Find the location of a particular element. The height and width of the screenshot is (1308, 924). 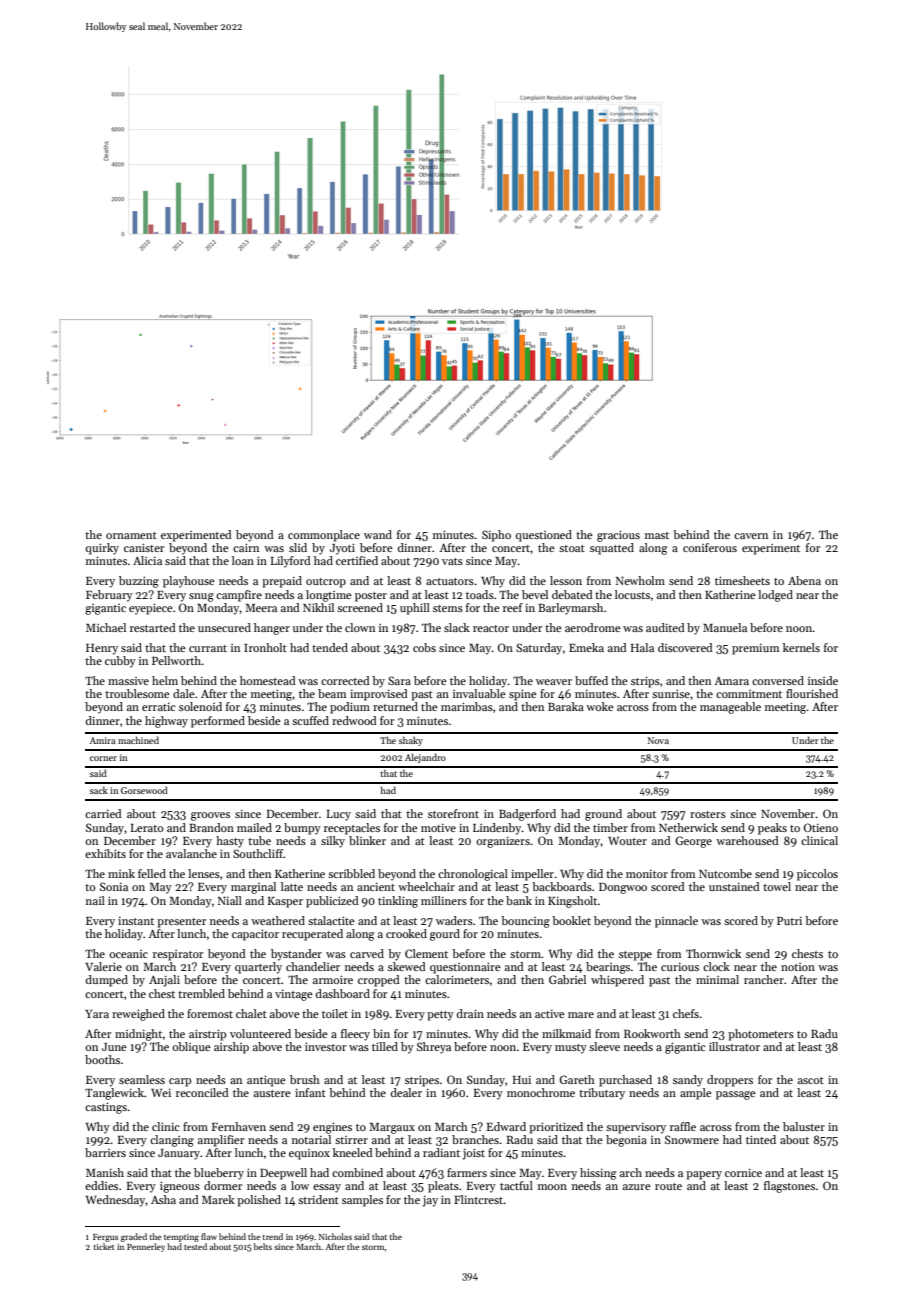

illustrator is located at coordinates (734, 1046).
